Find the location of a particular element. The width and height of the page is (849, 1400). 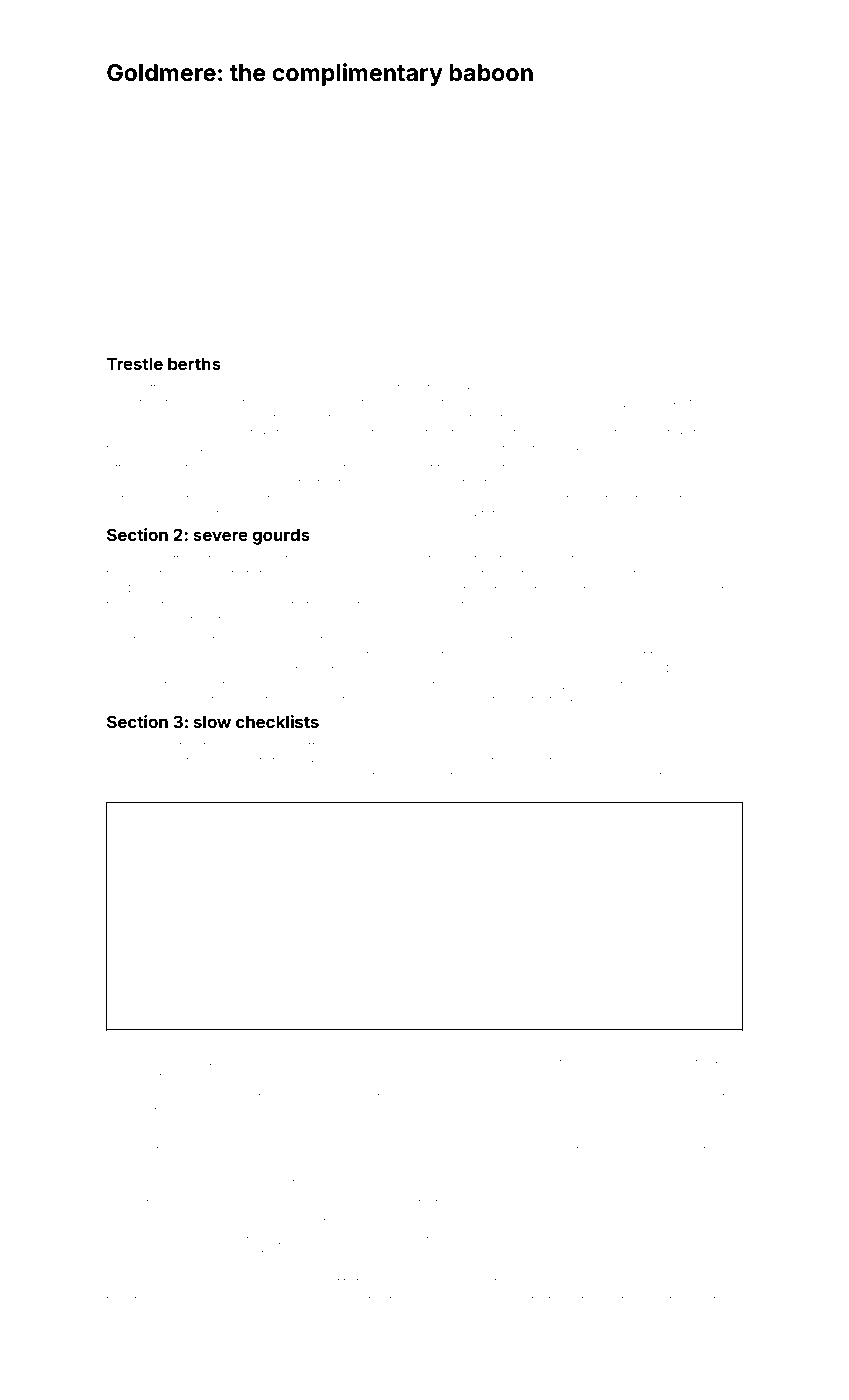

Longbarrow is located at coordinates (515, 777).
